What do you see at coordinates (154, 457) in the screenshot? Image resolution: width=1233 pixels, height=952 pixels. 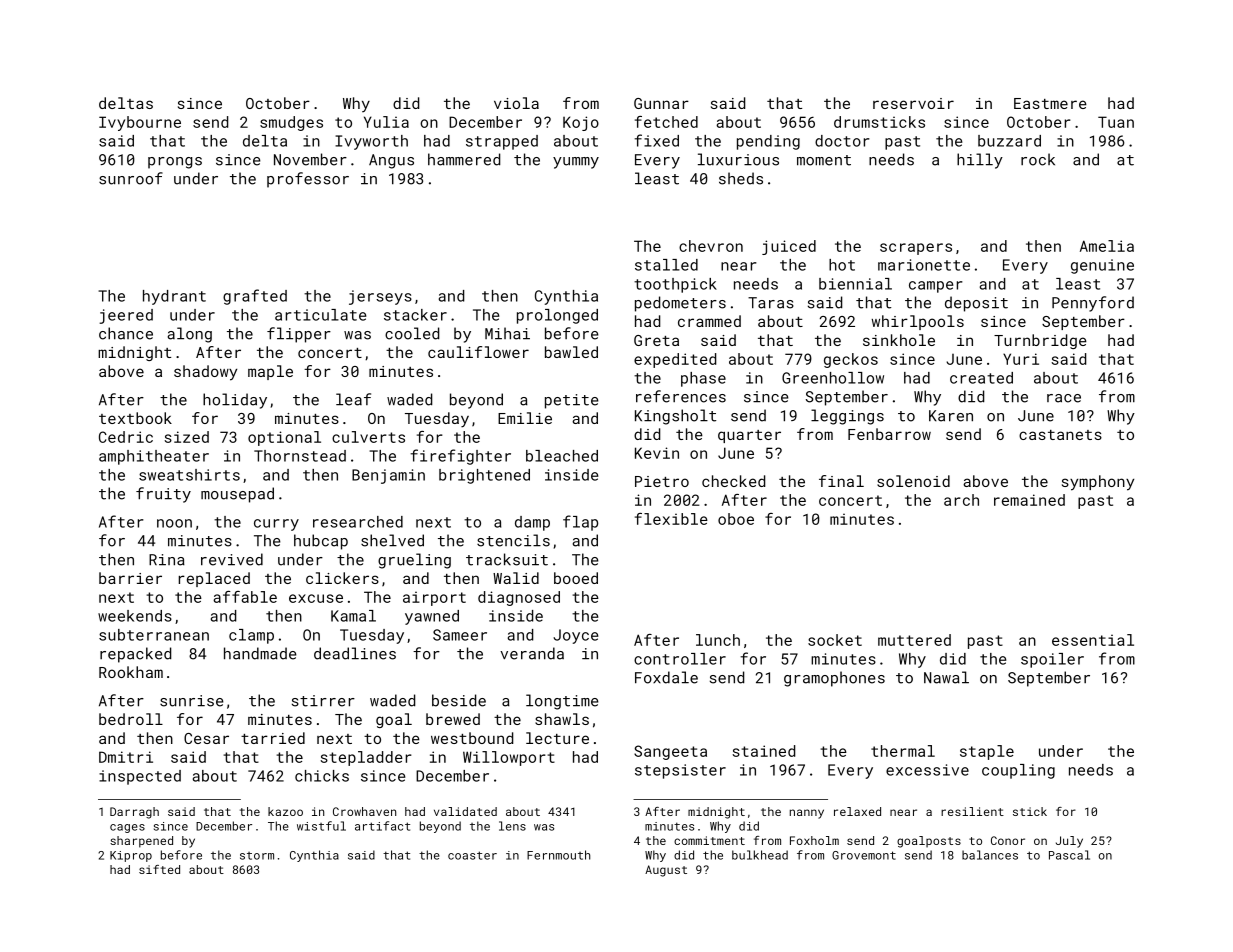 I see `amphitheater` at bounding box center [154, 457].
